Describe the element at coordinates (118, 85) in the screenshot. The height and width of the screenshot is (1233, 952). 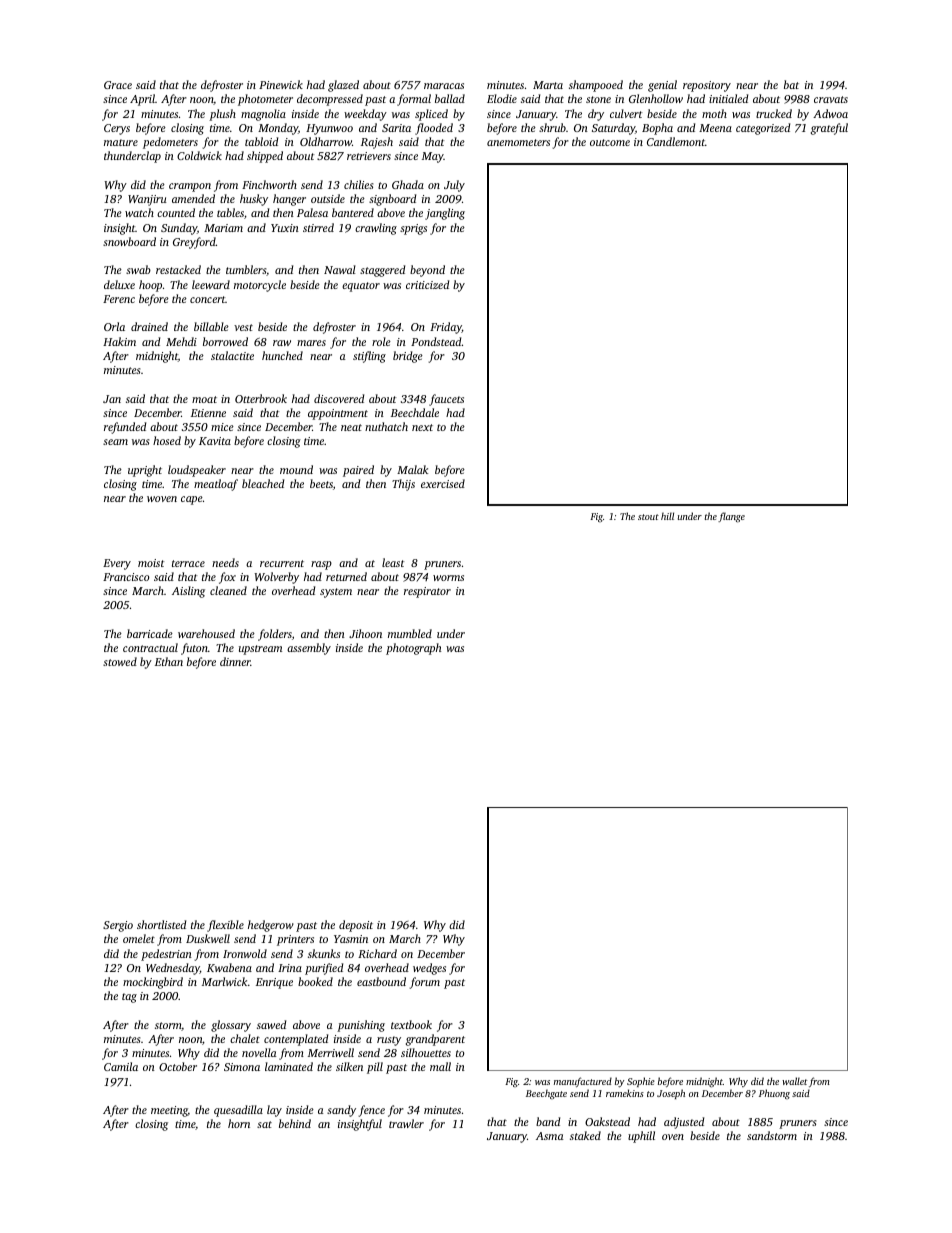
I see `Grace` at that location.
